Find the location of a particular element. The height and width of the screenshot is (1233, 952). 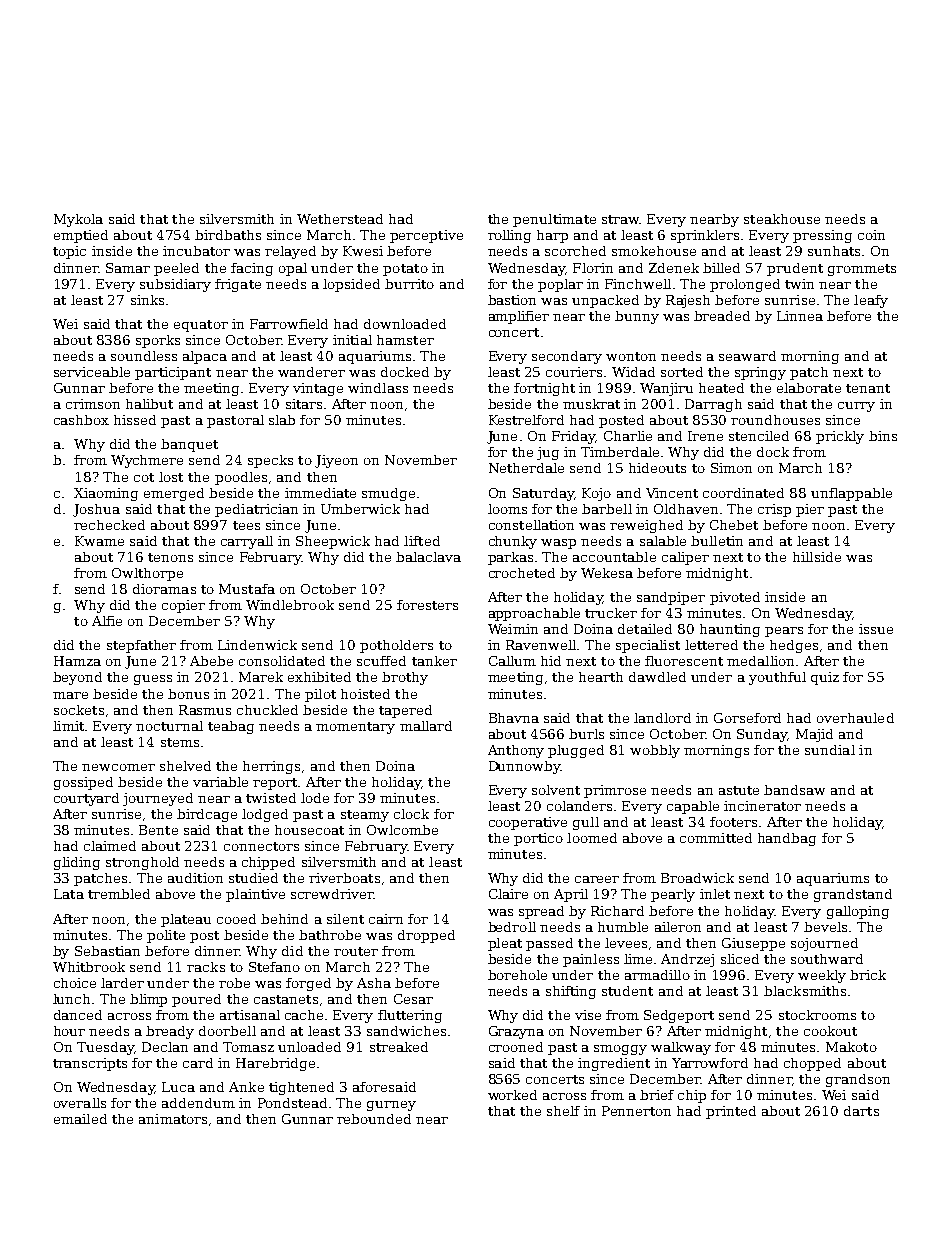

rolling is located at coordinates (509, 236).
